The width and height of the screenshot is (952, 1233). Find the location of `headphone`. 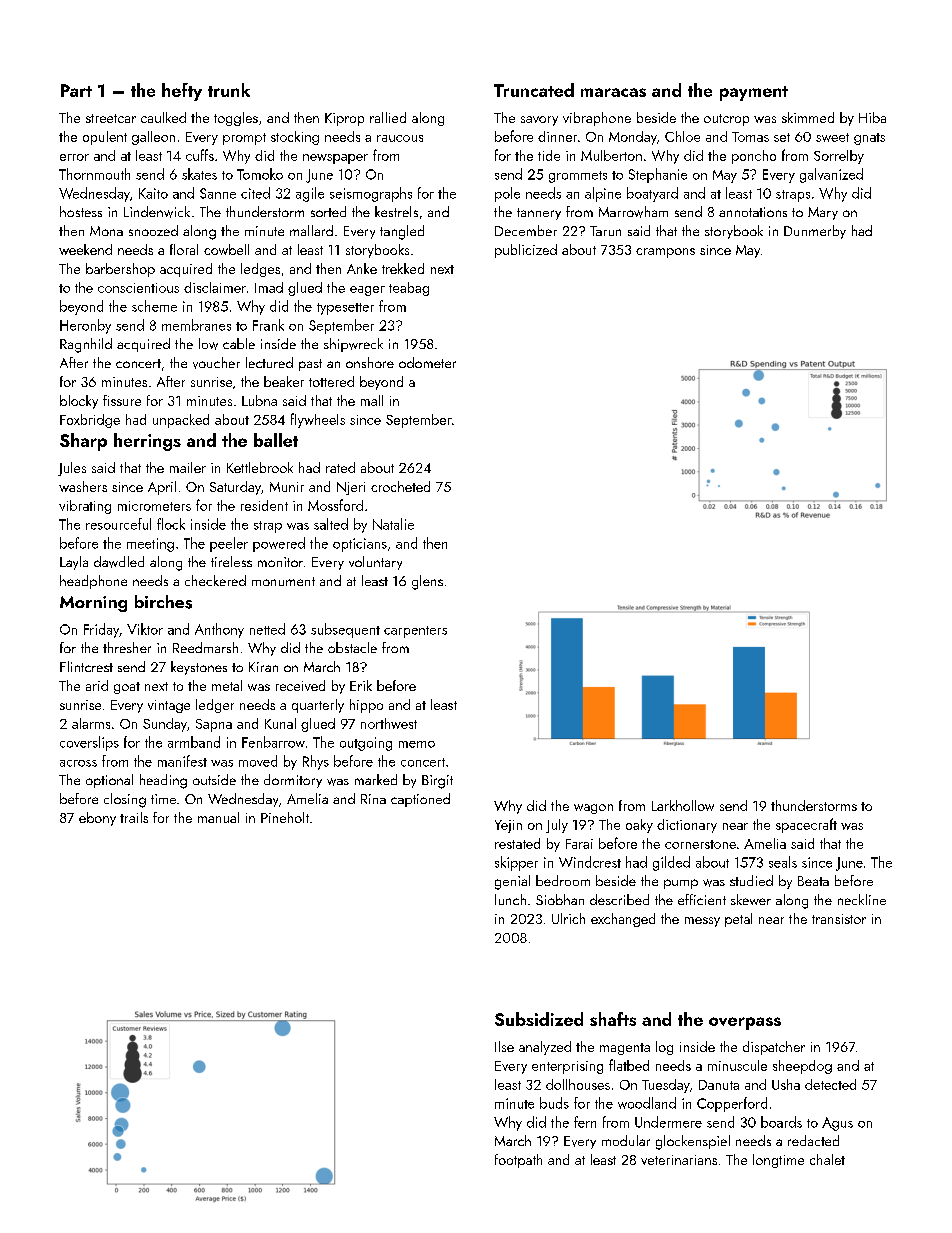

headphone is located at coordinates (93, 582).
